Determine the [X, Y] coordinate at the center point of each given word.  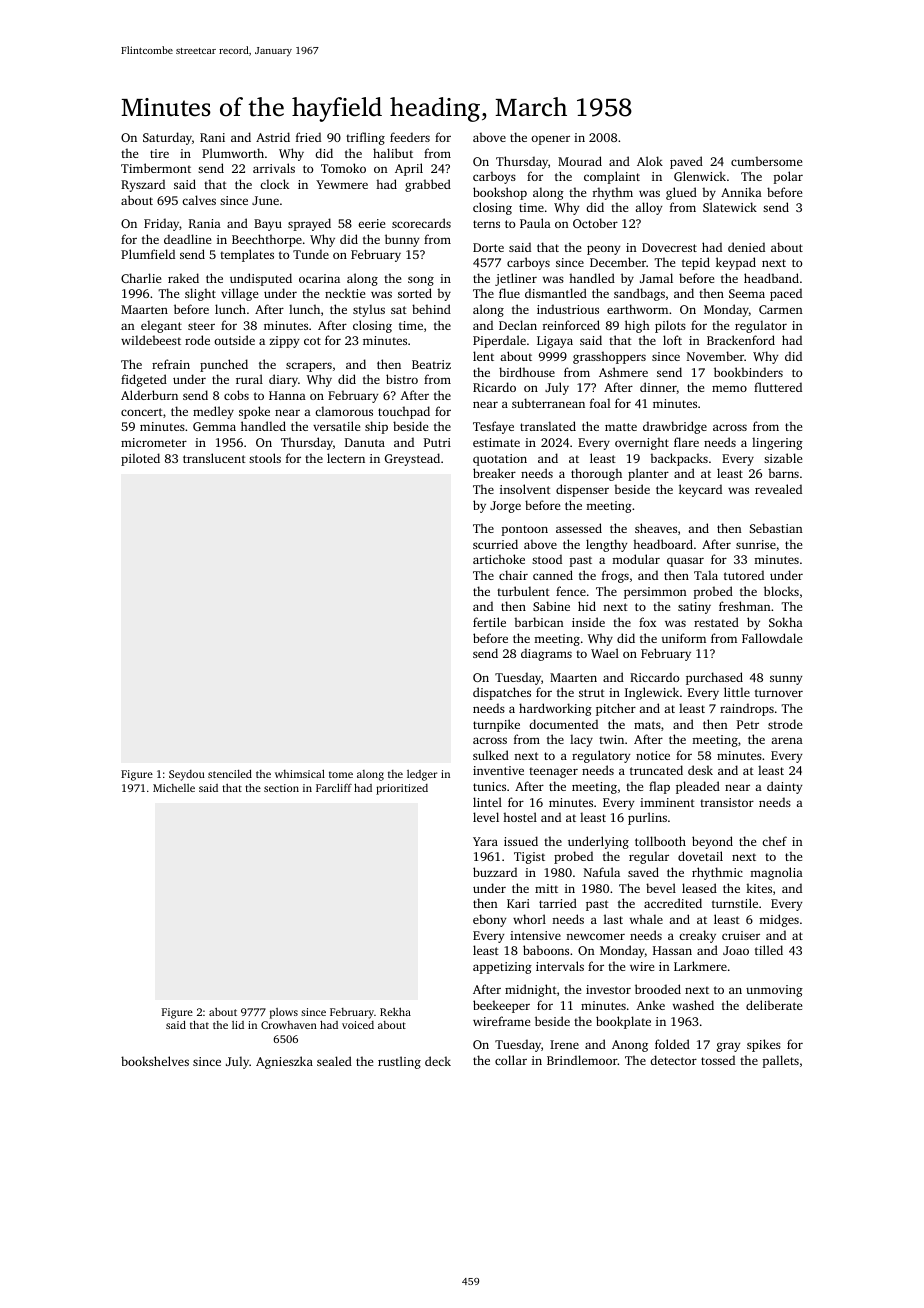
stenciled [230, 774]
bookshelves [155, 1061]
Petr [748, 724]
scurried [495, 544]
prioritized [402, 789]
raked [183, 278]
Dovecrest [669, 247]
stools [265, 458]
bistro [402, 379]
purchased [714, 678]
